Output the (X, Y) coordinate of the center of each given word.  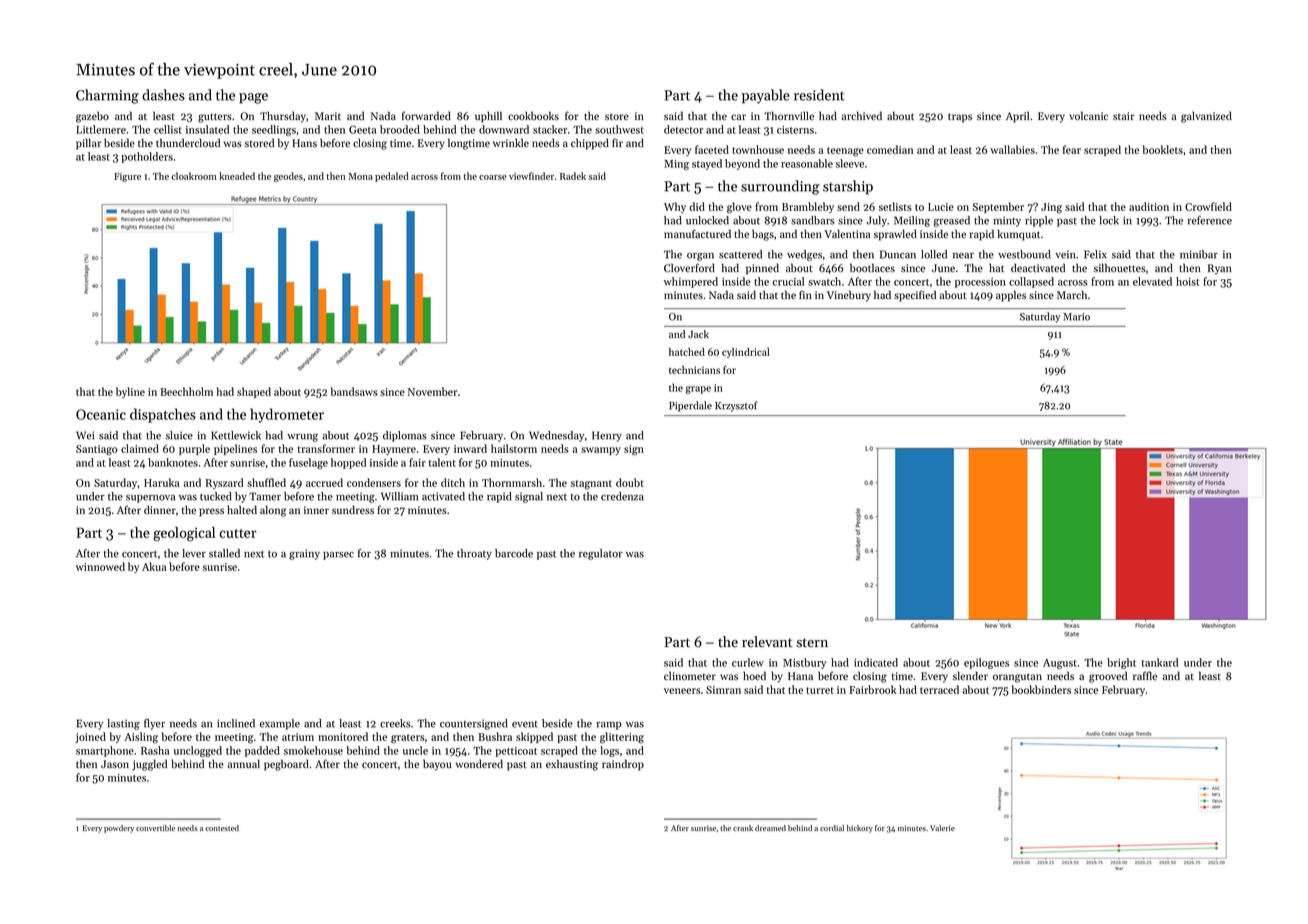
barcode (514, 553)
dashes (163, 95)
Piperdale (690, 406)
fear (1072, 149)
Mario (1076, 317)
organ (700, 257)
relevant (767, 642)
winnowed (100, 566)
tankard (1160, 662)
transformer (326, 448)
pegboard (286, 765)
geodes (288, 177)
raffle (1145, 675)
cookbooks (533, 115)
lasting (123, 724)
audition (1149, 206)
